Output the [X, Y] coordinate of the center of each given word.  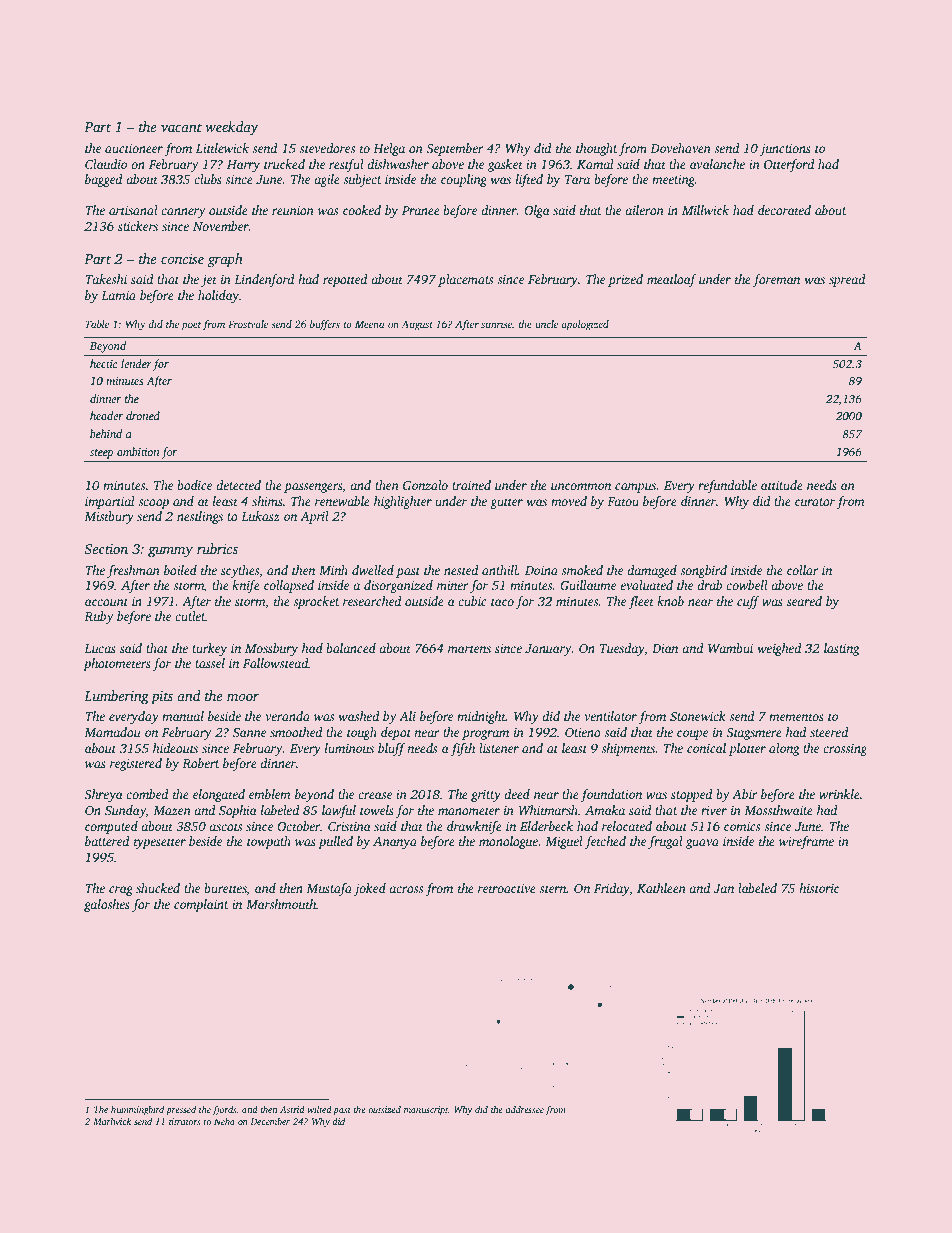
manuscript [426, 1110]
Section [106, 549]
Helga [389, 149]
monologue [508, 842]
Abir [745, 794]
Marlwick [112, 1121]
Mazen [172, 810]
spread [847, 280]
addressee [525, 1109]
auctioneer [134, 148]
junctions [785, 150]
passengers [313, 488]
